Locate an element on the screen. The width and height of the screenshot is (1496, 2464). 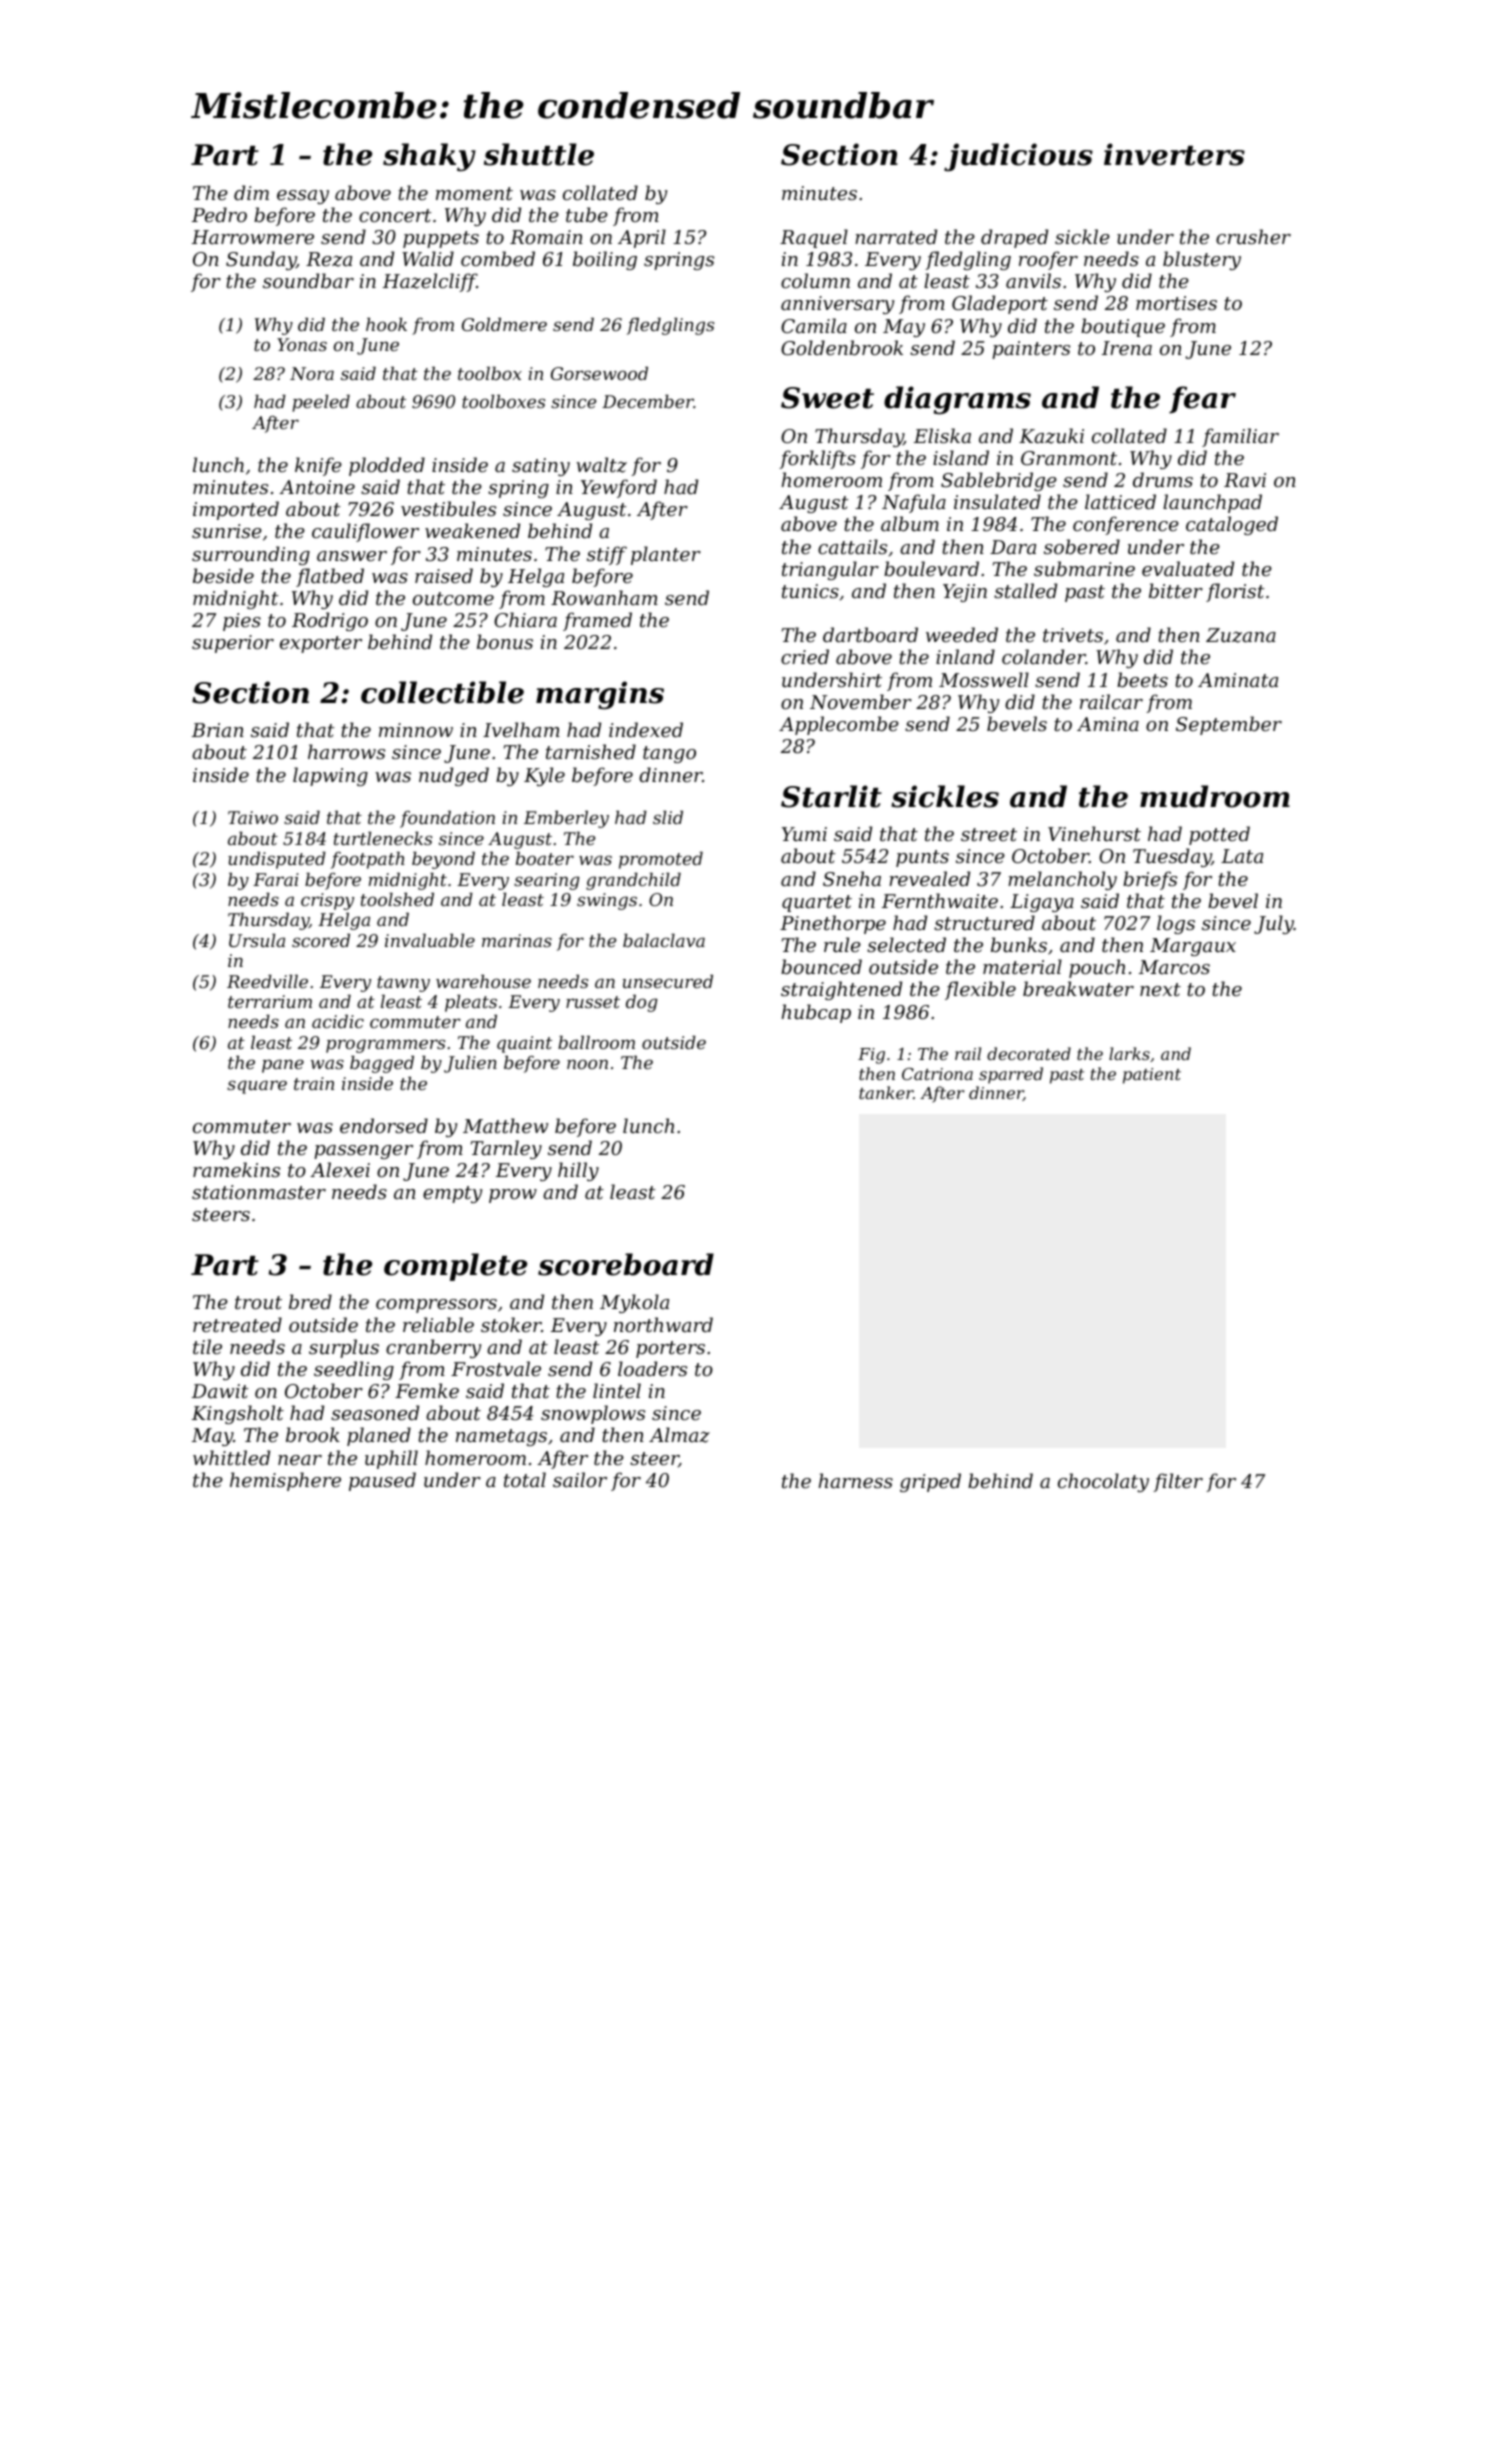
Sunday is located at coordinates (261, 260).
